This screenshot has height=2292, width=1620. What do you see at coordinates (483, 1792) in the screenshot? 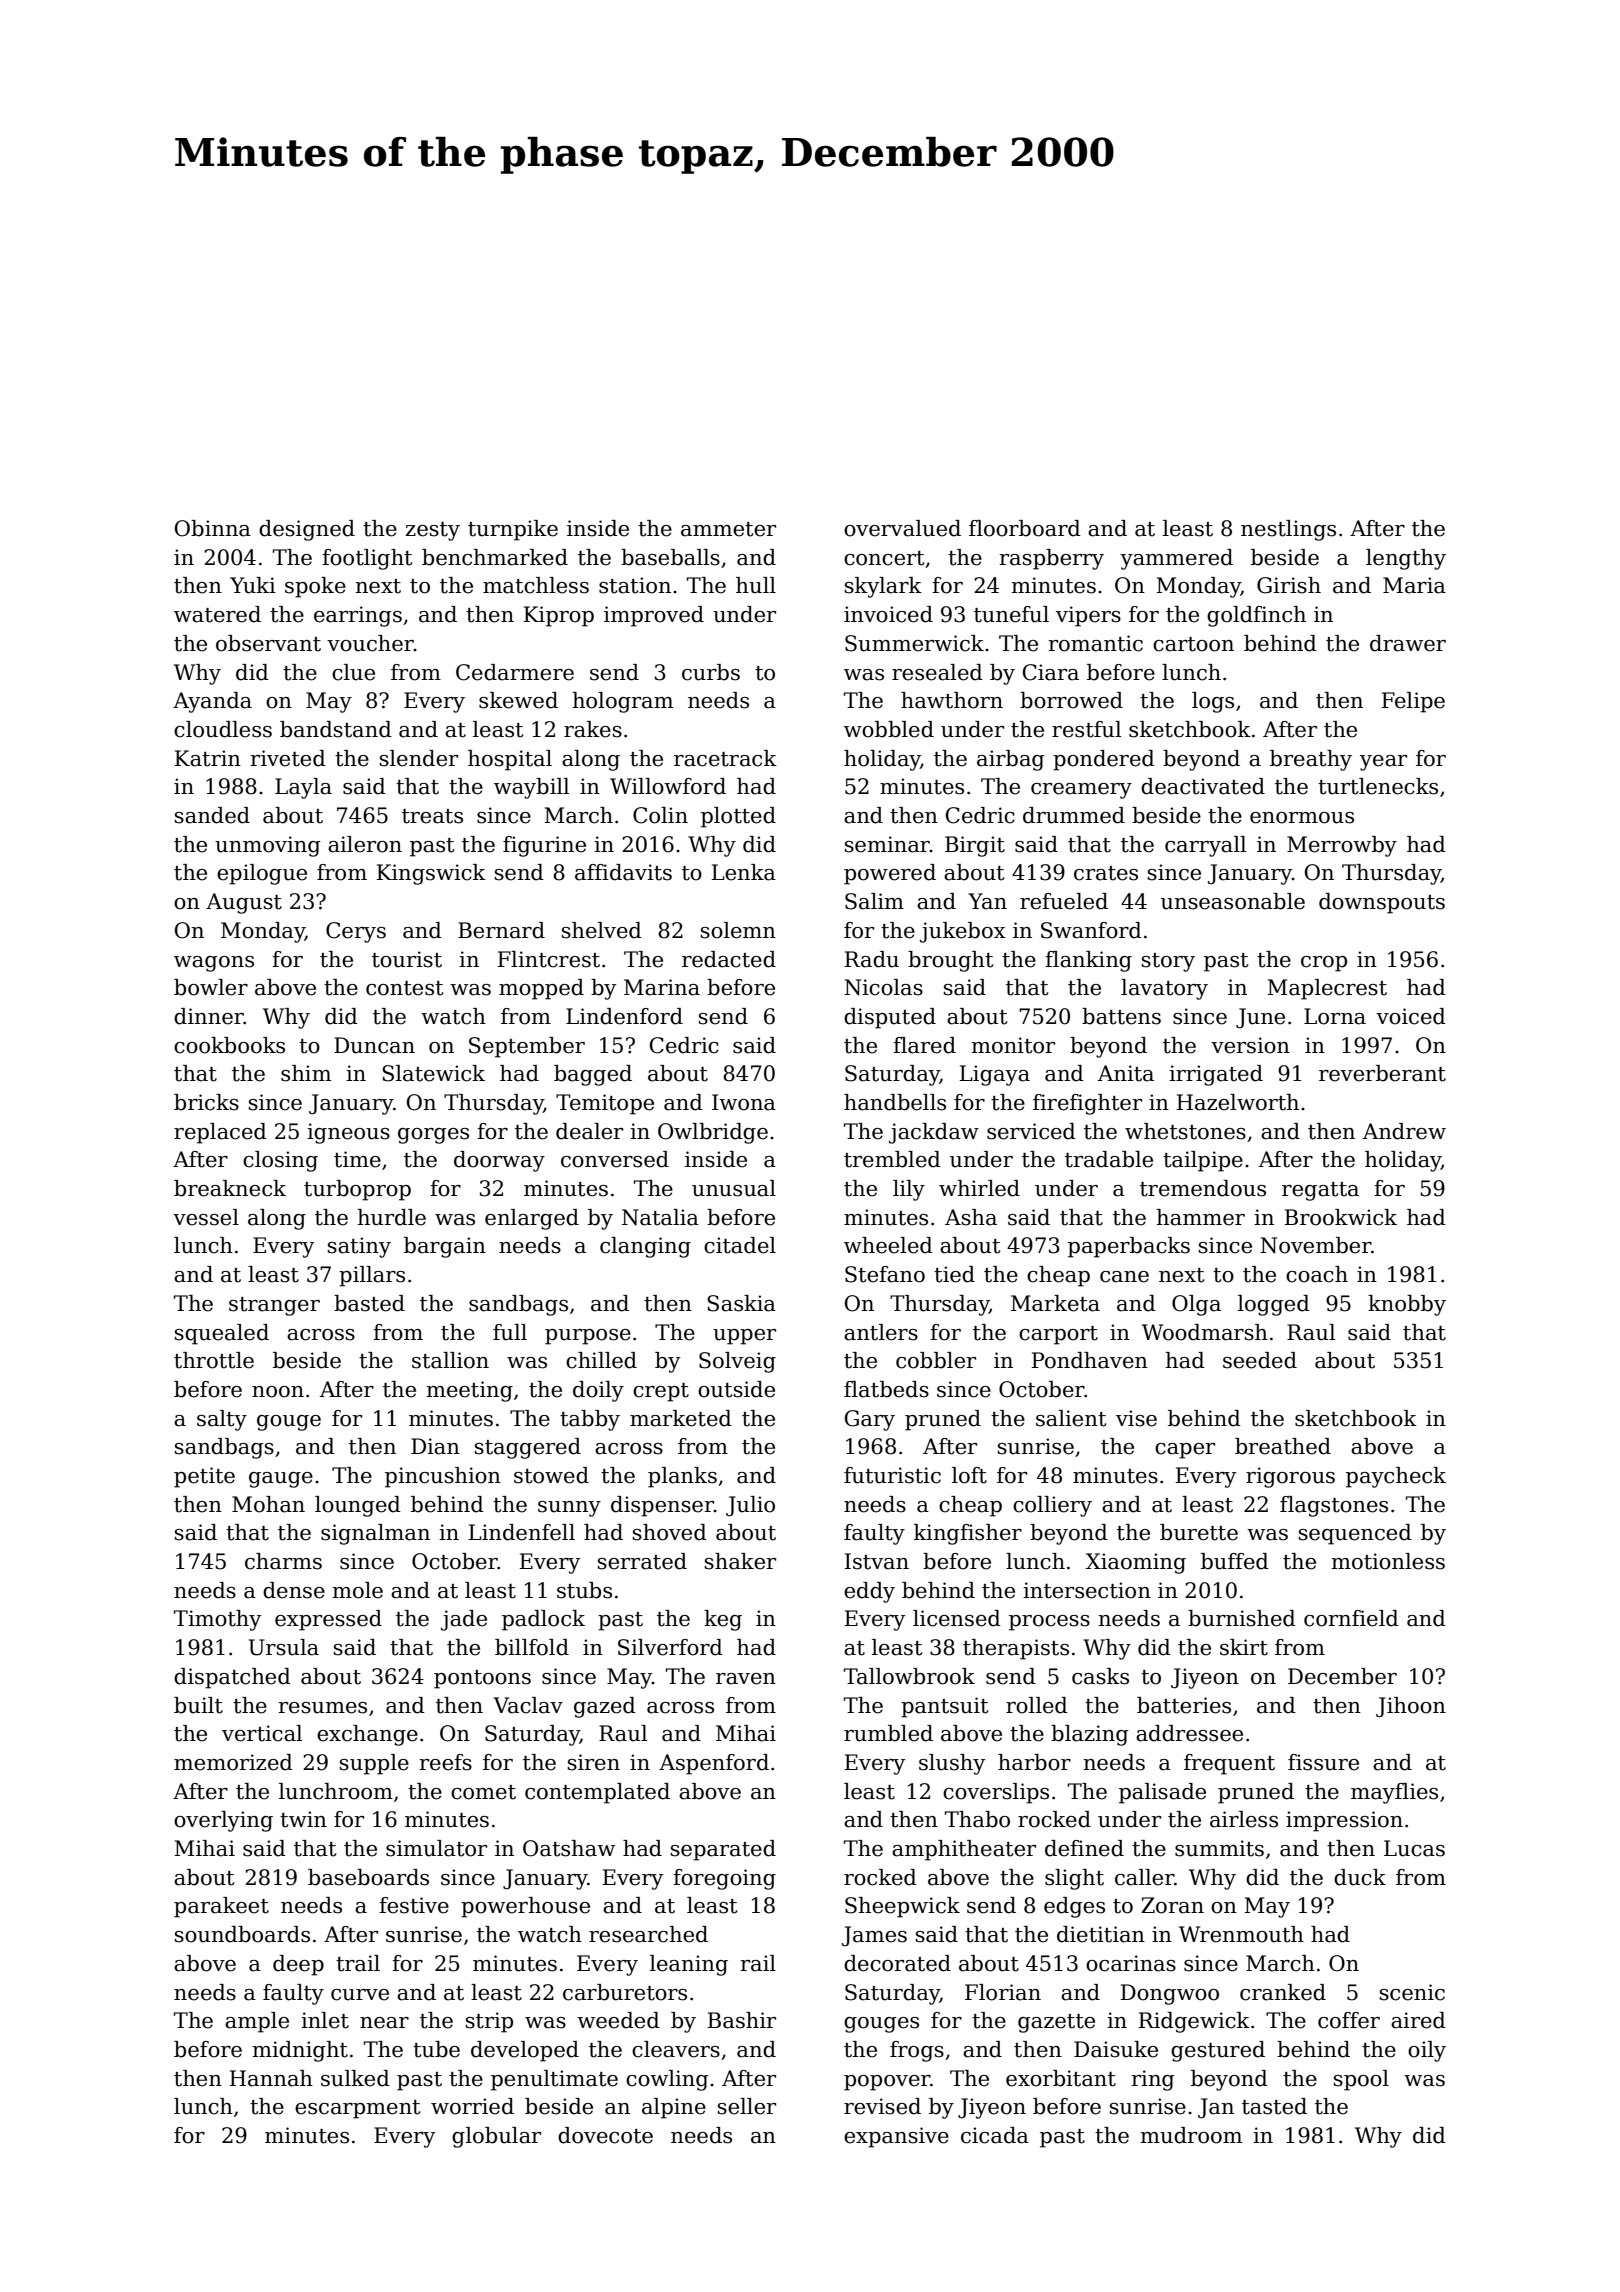
I see `comet` at bounding box center [483, 1792].
